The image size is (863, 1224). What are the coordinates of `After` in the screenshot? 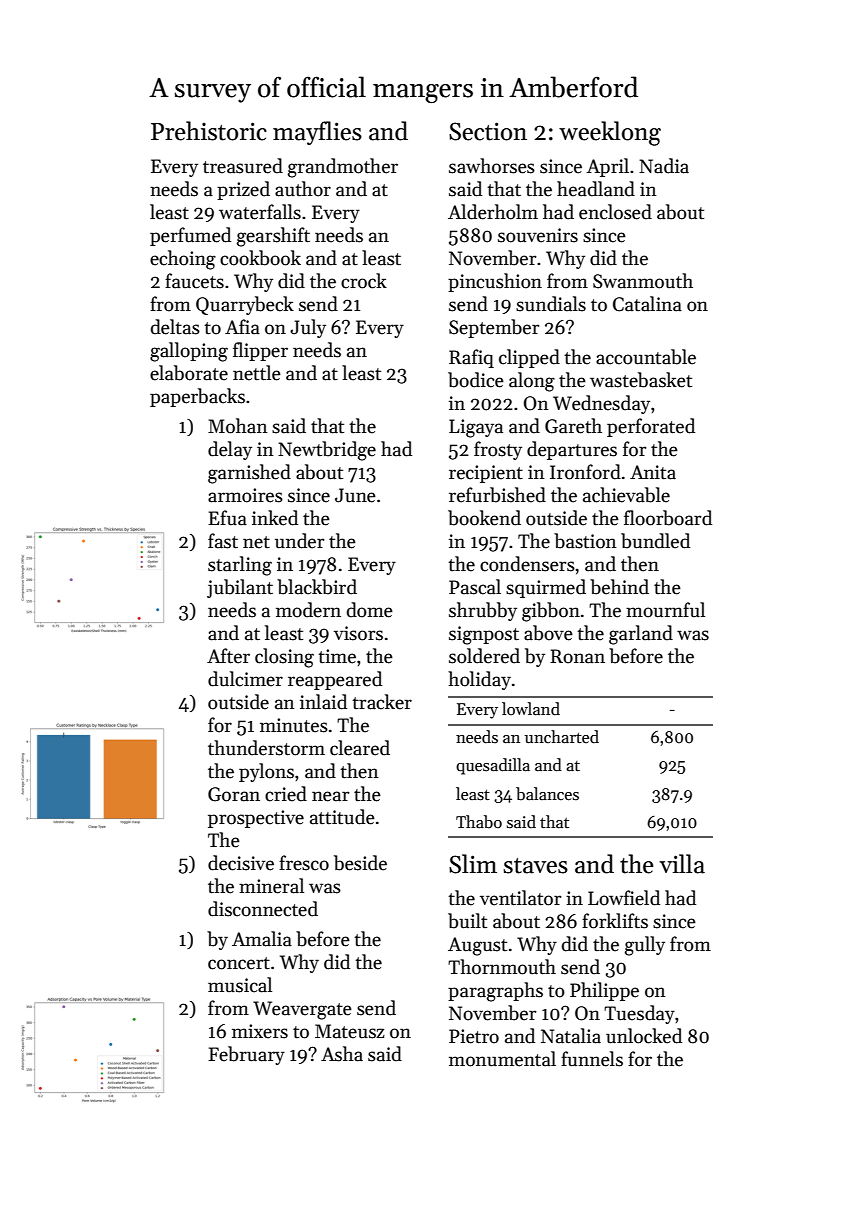 It's located at (228, 656).
